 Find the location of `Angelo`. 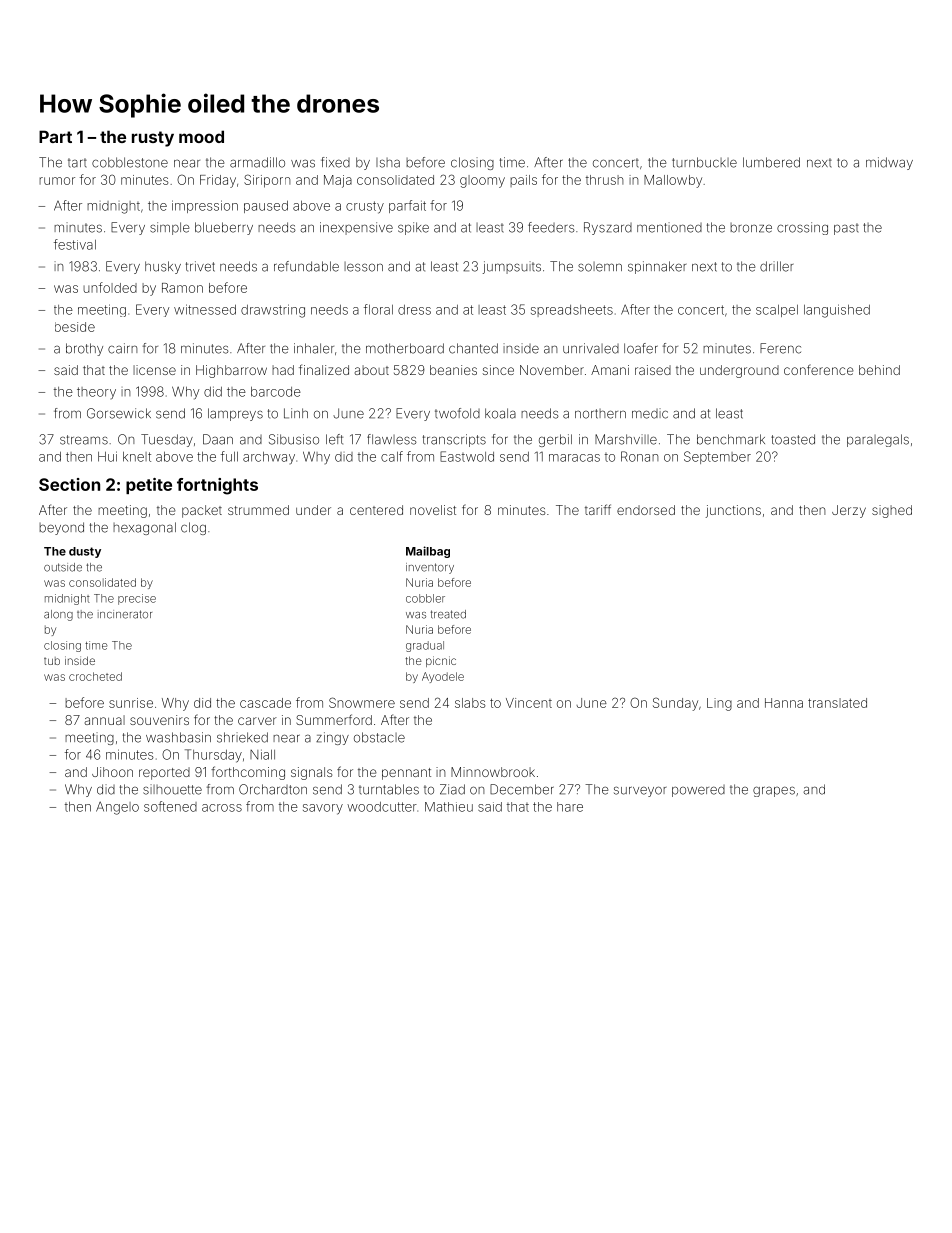

Angelo is located at coordinates (117, 808).
